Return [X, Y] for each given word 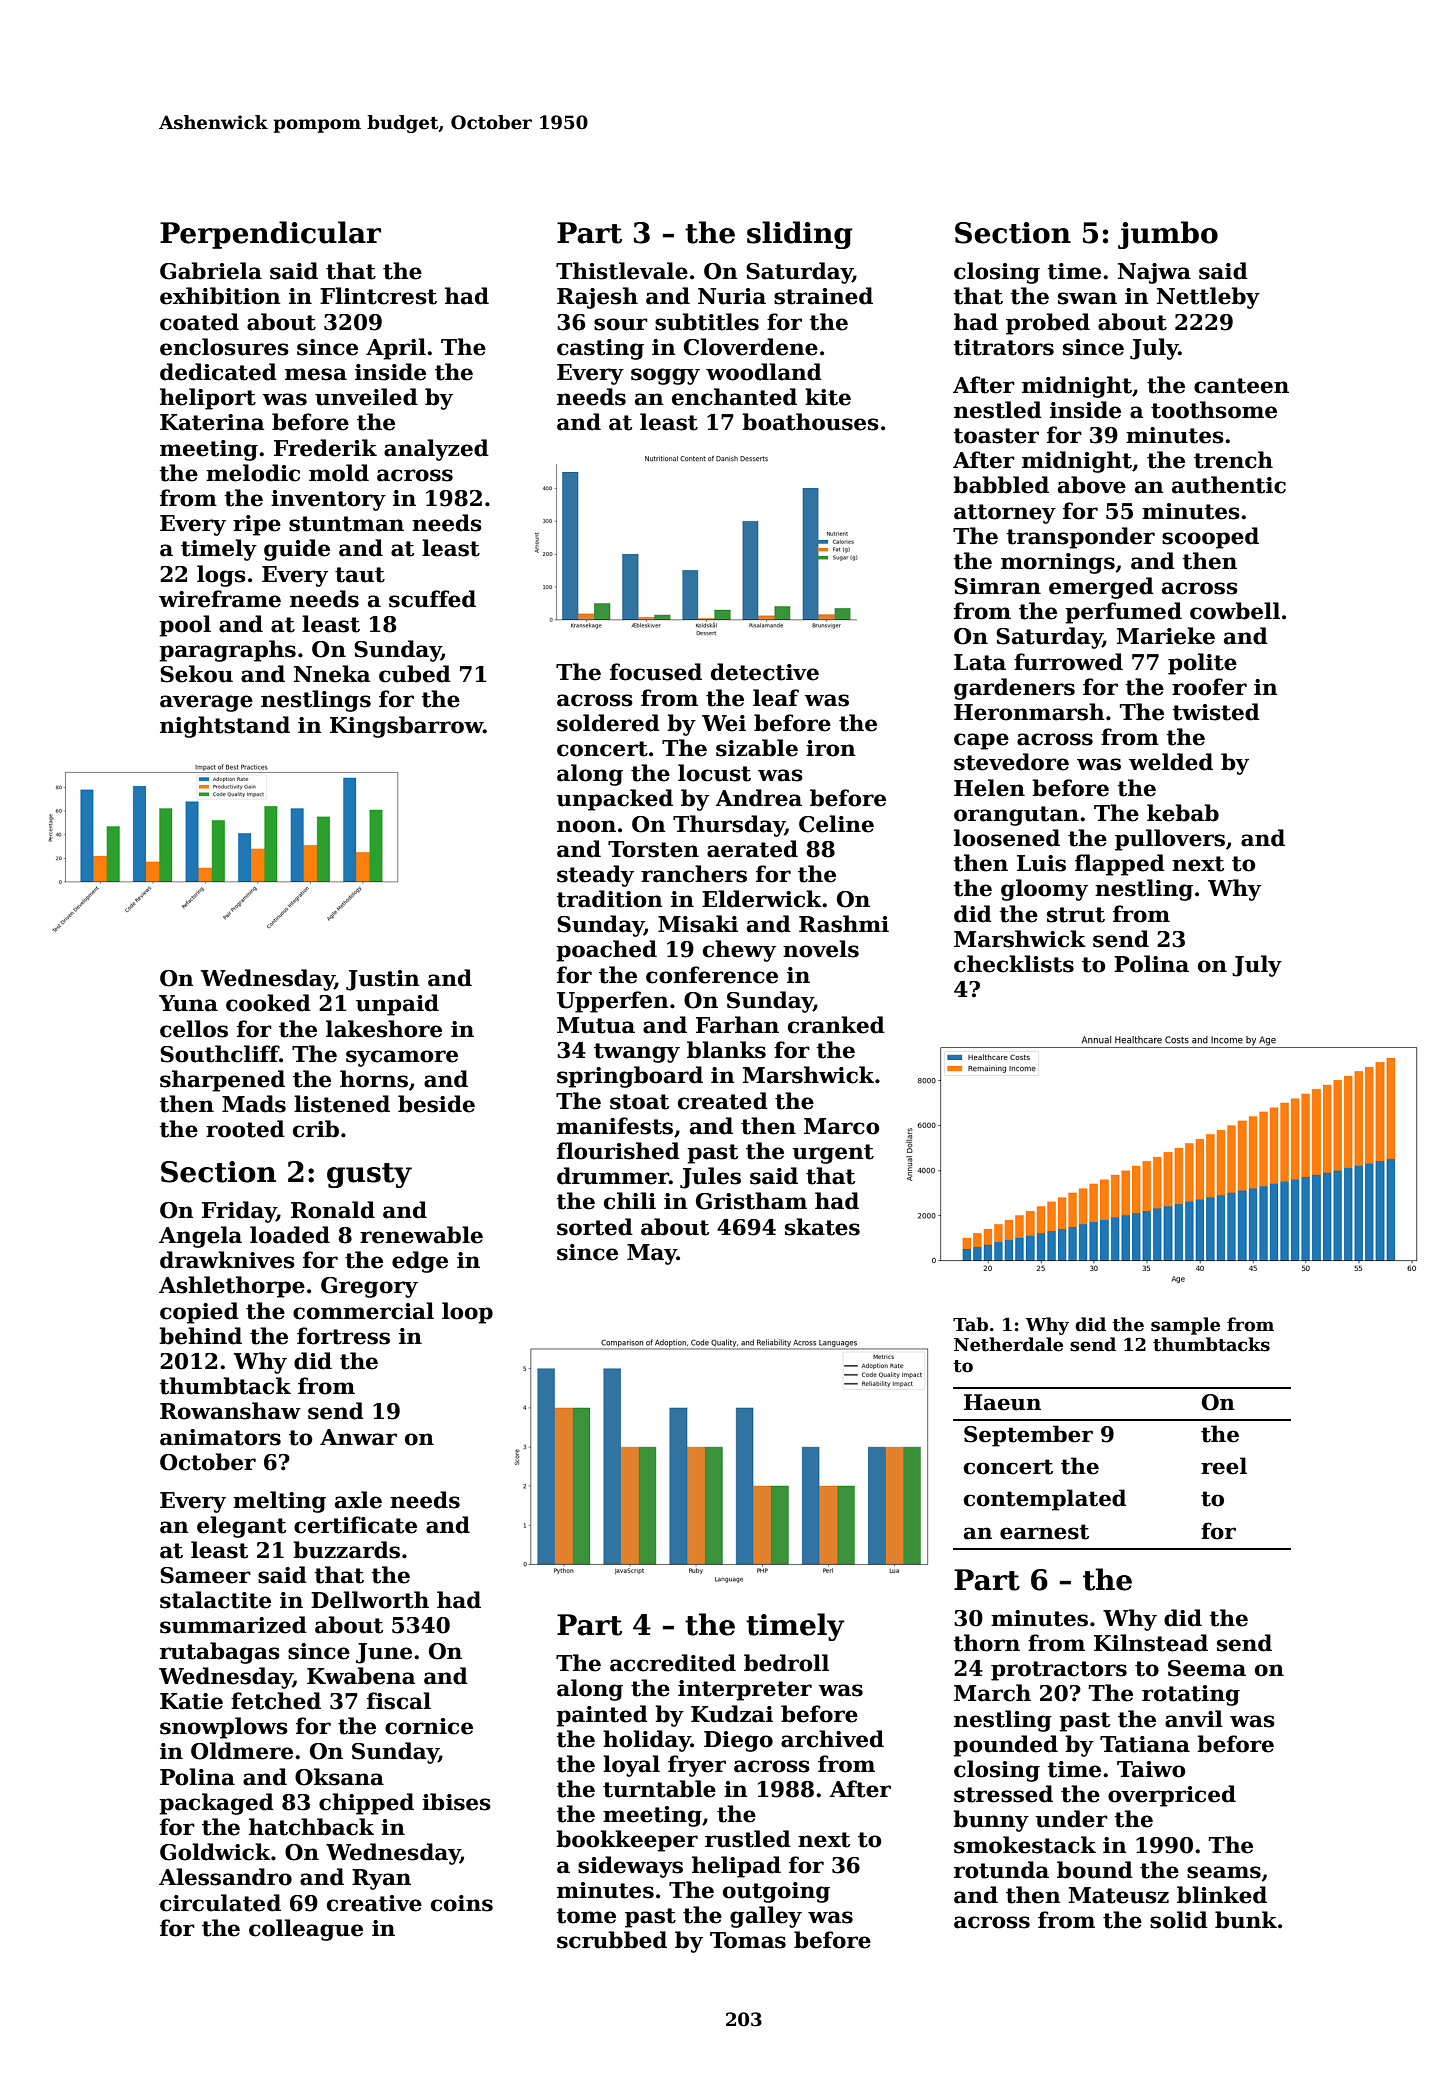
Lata [980, 662]
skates [822, 1227]
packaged [216, 1804]
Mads [254, 1104]
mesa [316, 374]
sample [1185, 1326]
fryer [697, 1766]
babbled [1001, 485]
